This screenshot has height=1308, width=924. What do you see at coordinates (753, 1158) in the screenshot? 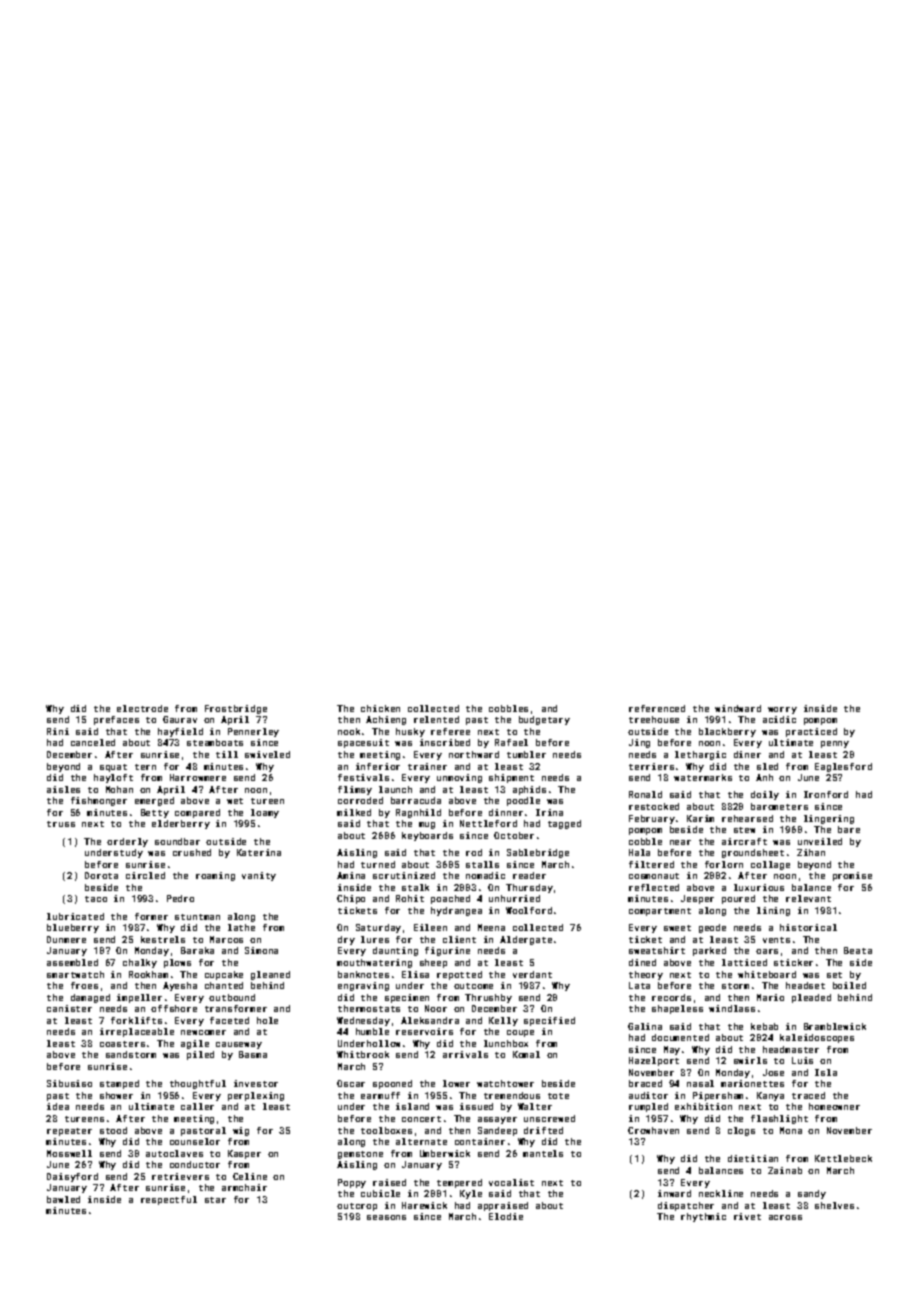
I see `dietitian` at bounding box center [753, 1158].
